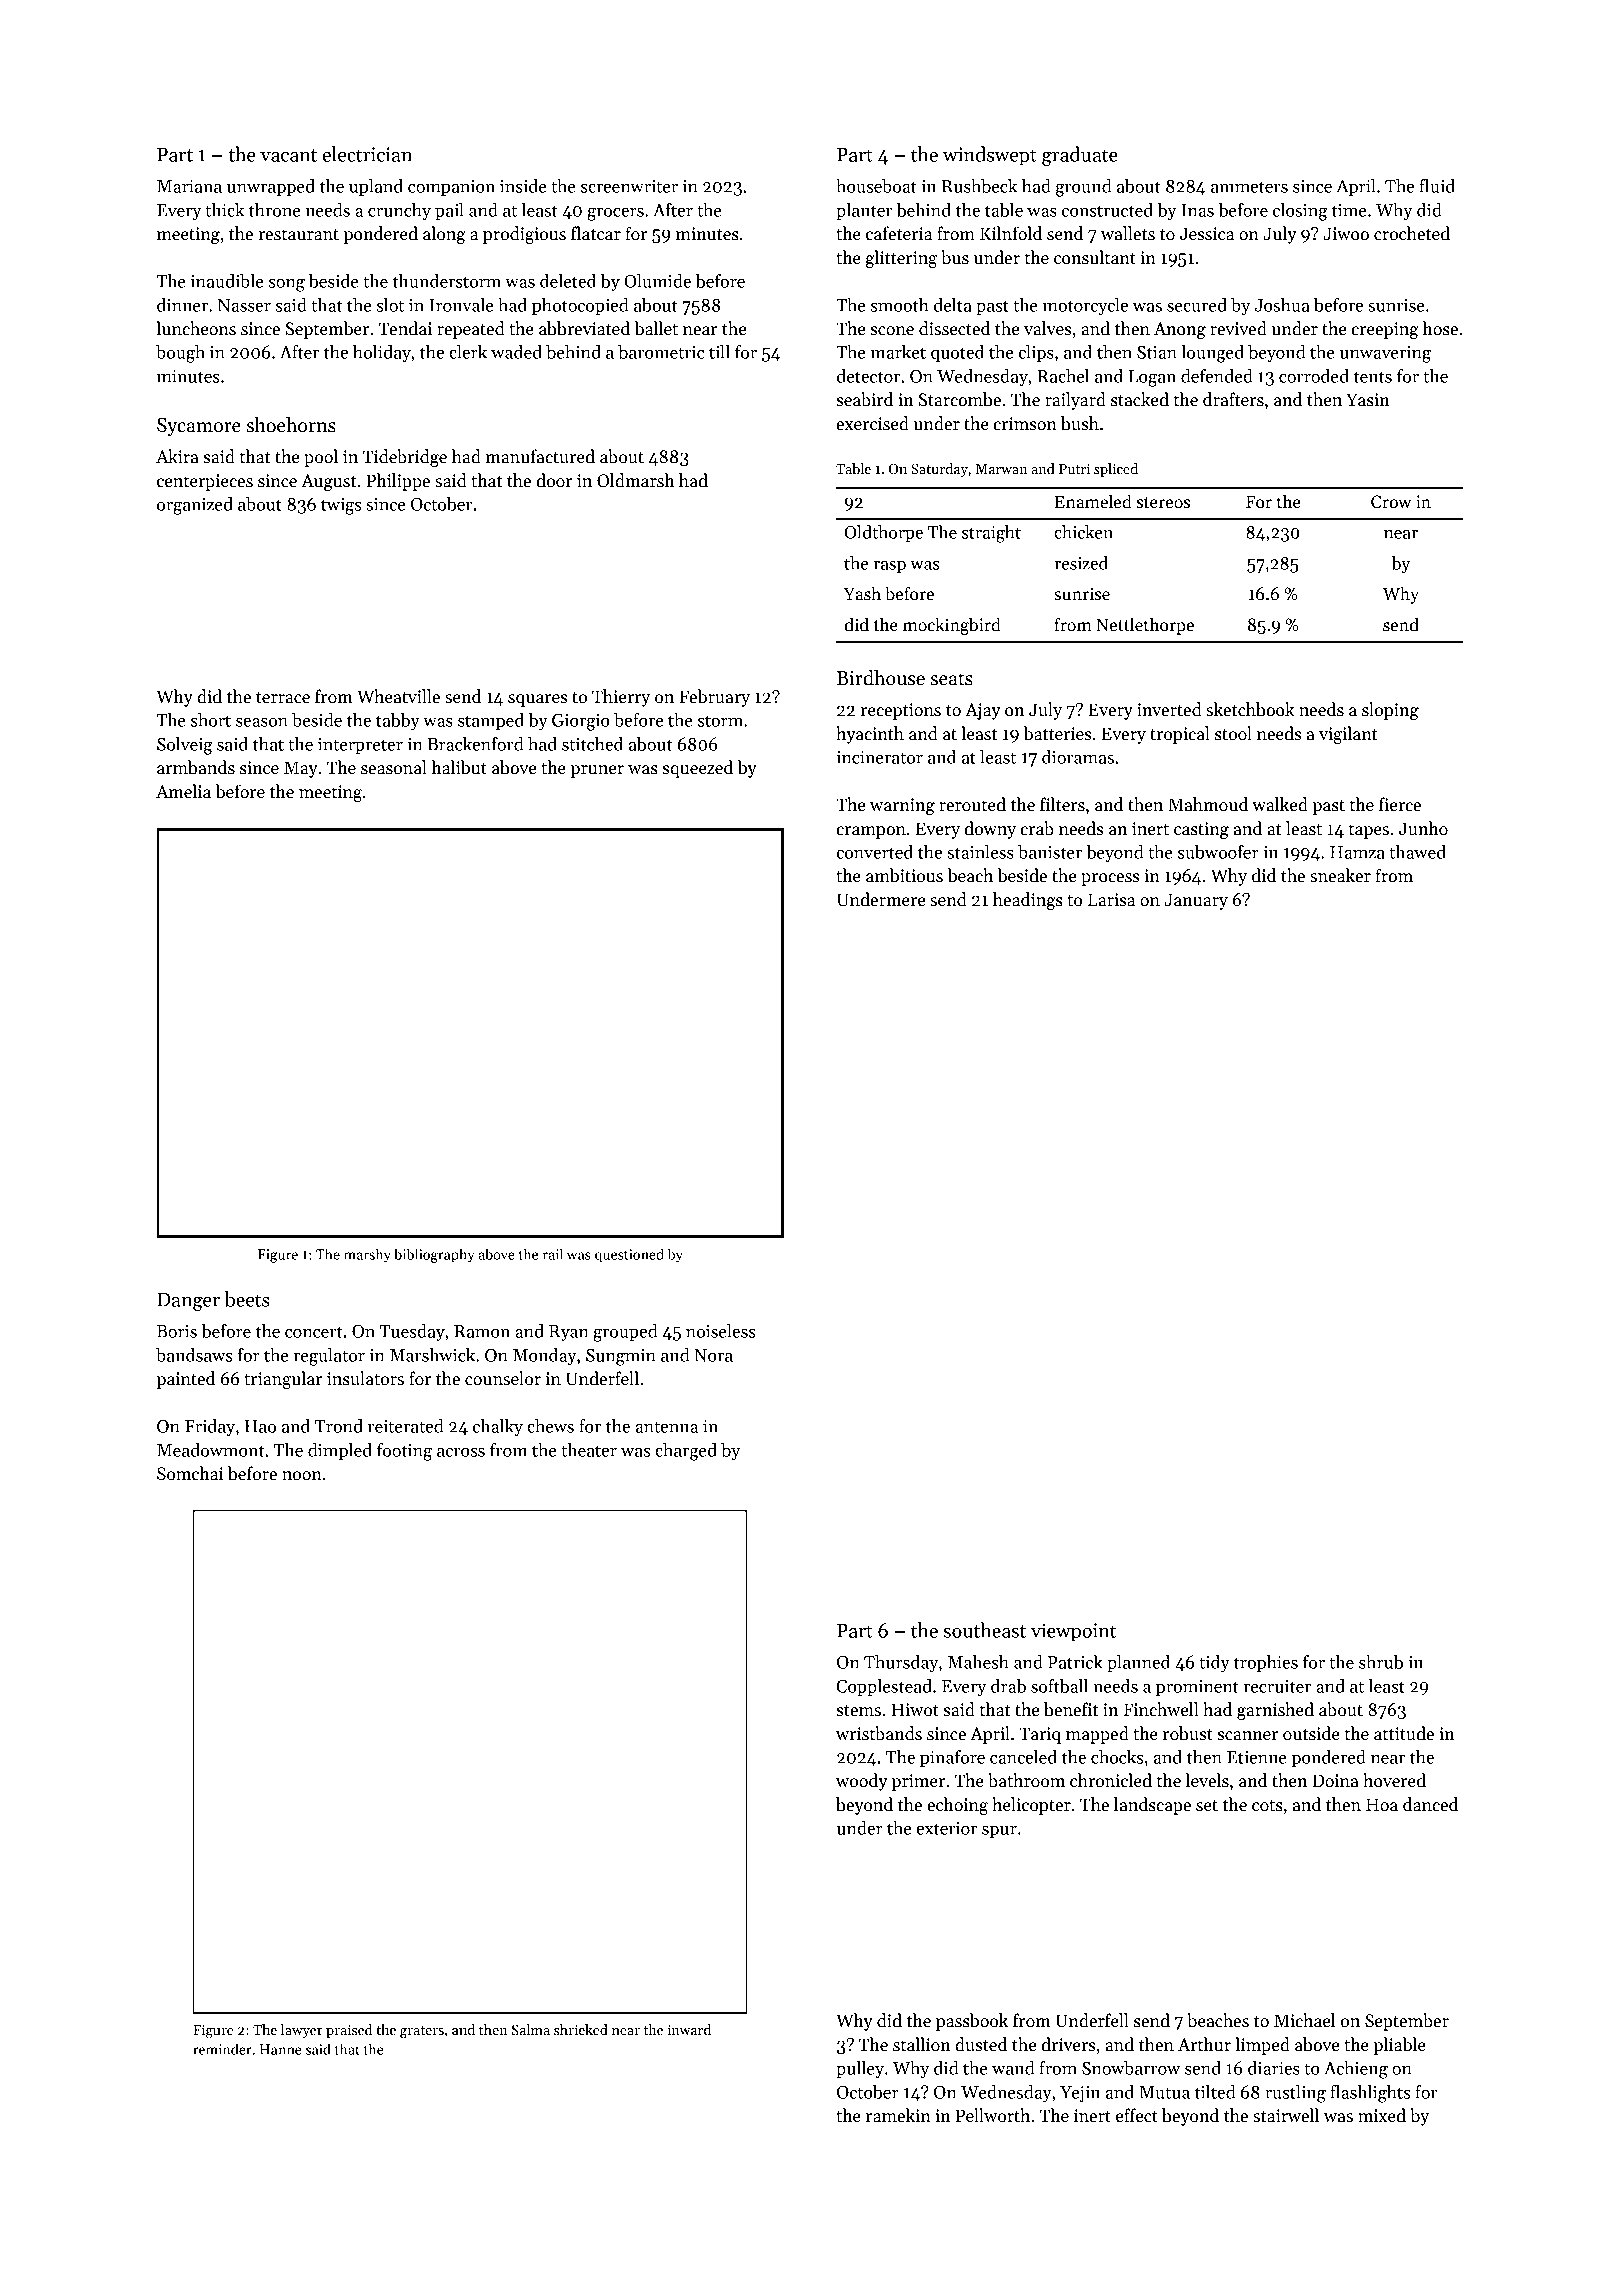 This screenshot has height=2292, width=1620. What do you see at coordinates (629, 186) in the screenshot?
I see `screenwriter` at bounding box center [629, 186].
